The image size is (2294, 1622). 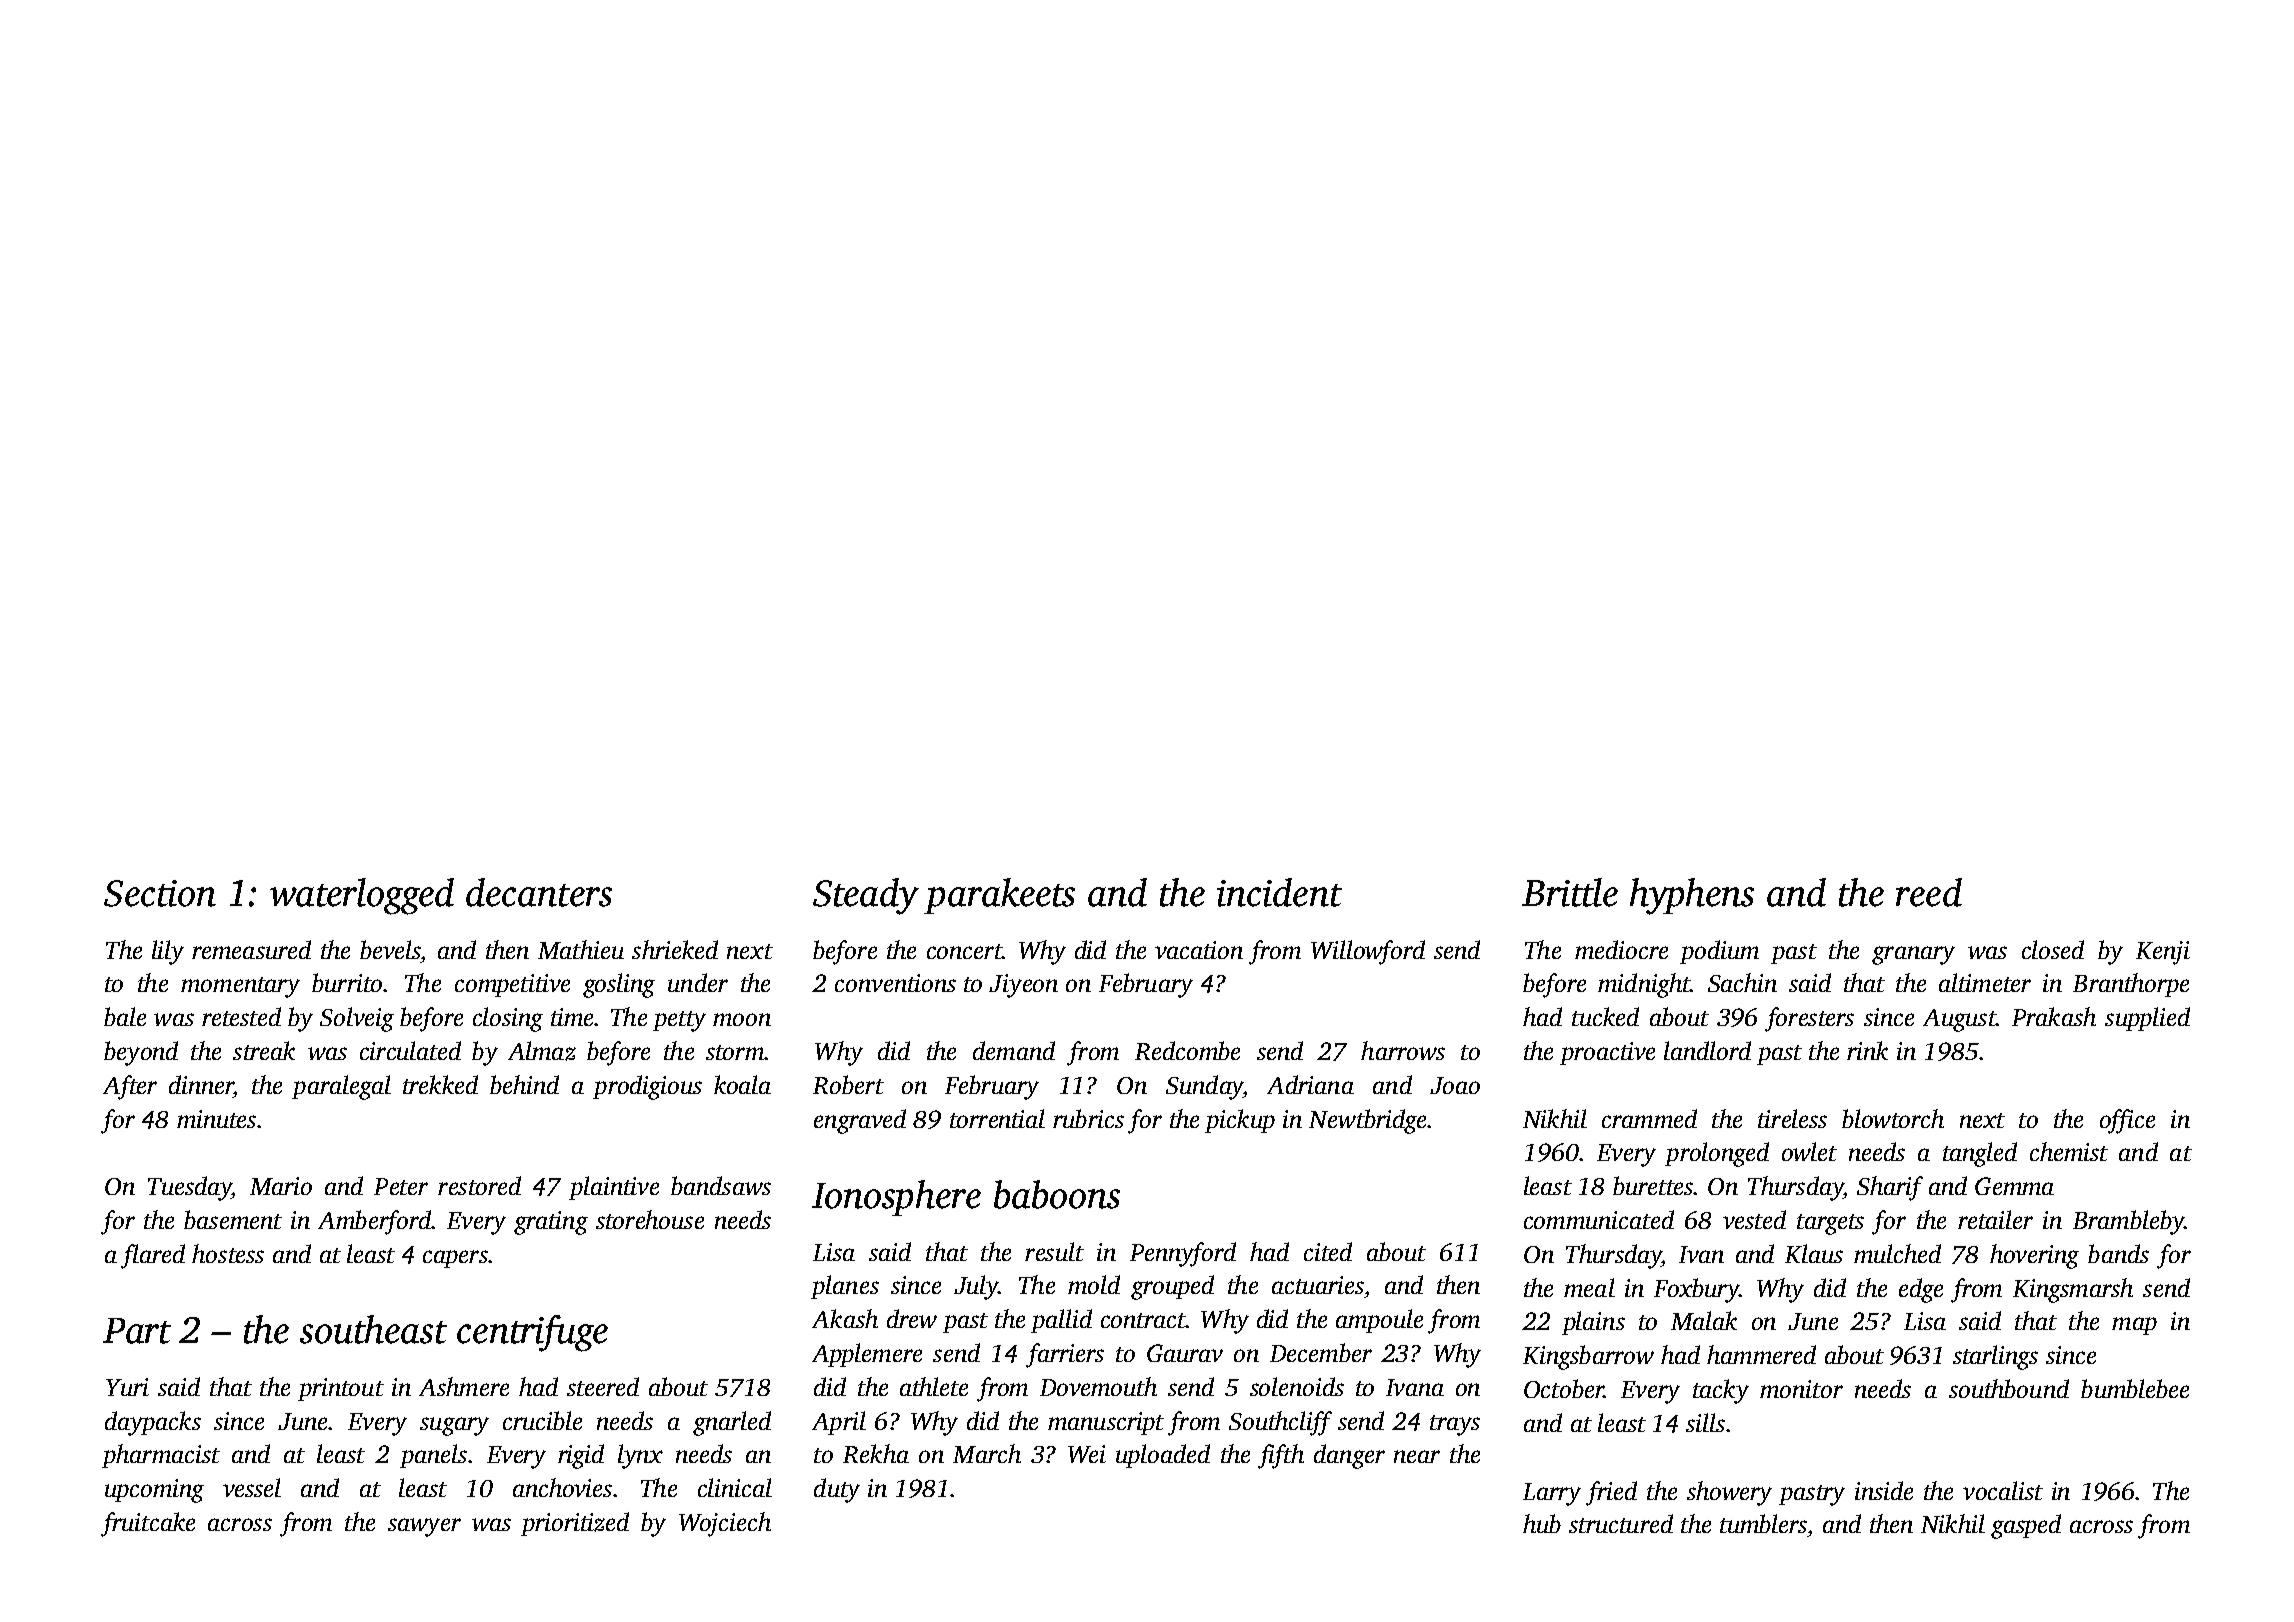 I want to click on rigid, so click(x=581, y=1456).
